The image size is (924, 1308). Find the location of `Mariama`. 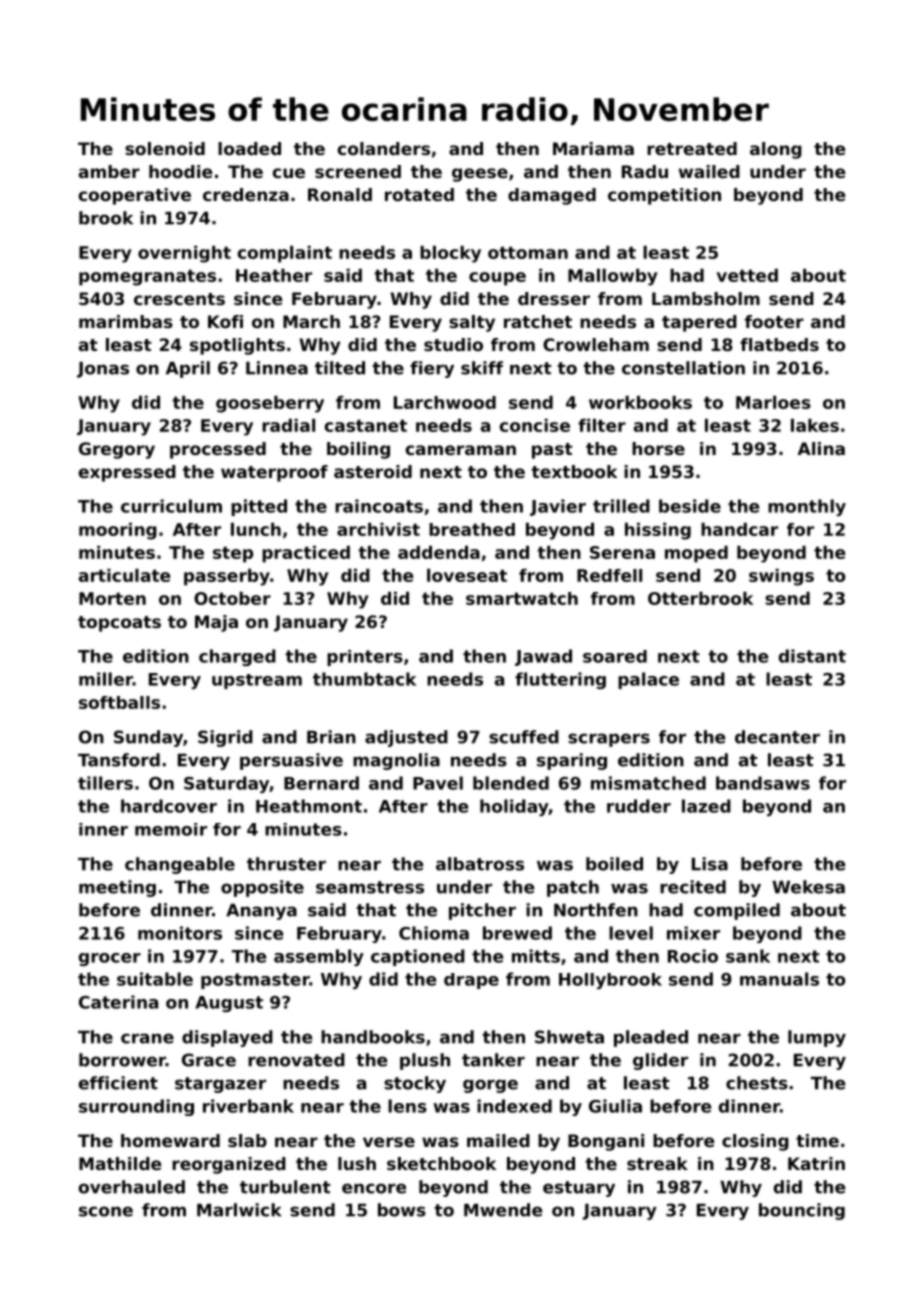

Mariama is located at coordinates (593, 148).
